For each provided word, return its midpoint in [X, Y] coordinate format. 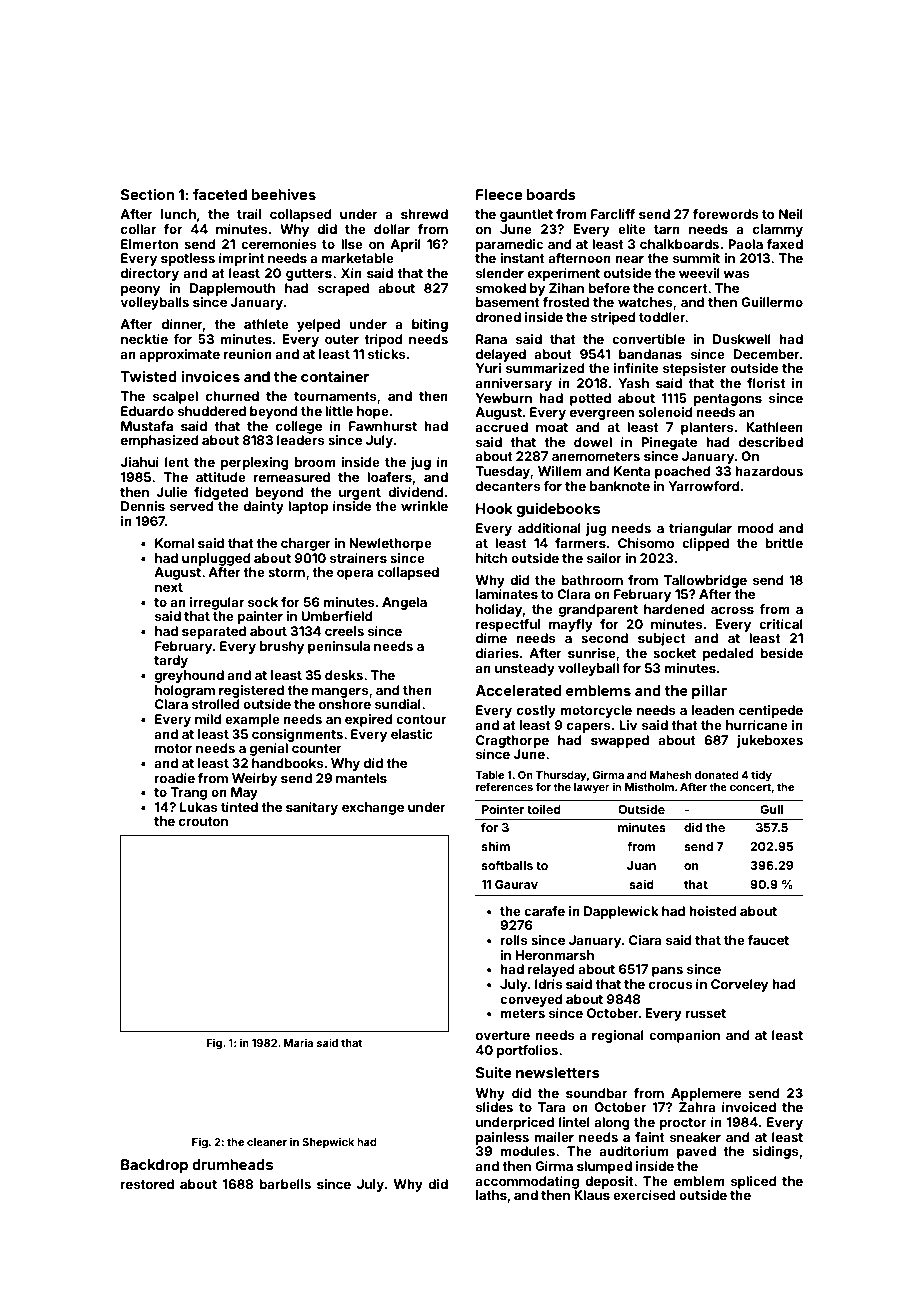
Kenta [632, 471]
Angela [404, 603]
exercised [644, 1195]
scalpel [175, 397]
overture [503, 1035]
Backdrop [154, 1166]
